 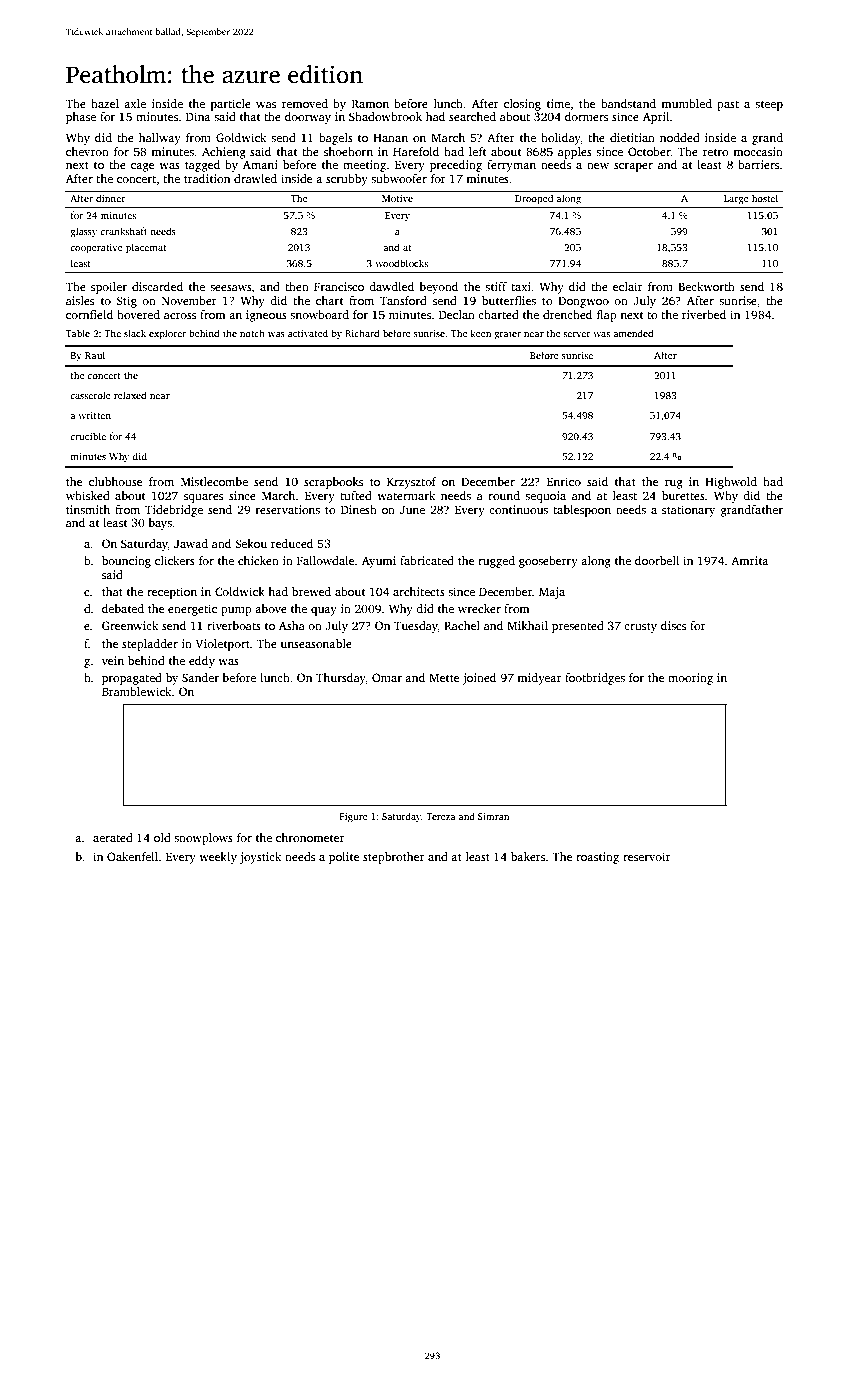 What do you see at coordinates (597, 858) in the screenshot?
I see `roasting` at bounding box center [597, 858].
